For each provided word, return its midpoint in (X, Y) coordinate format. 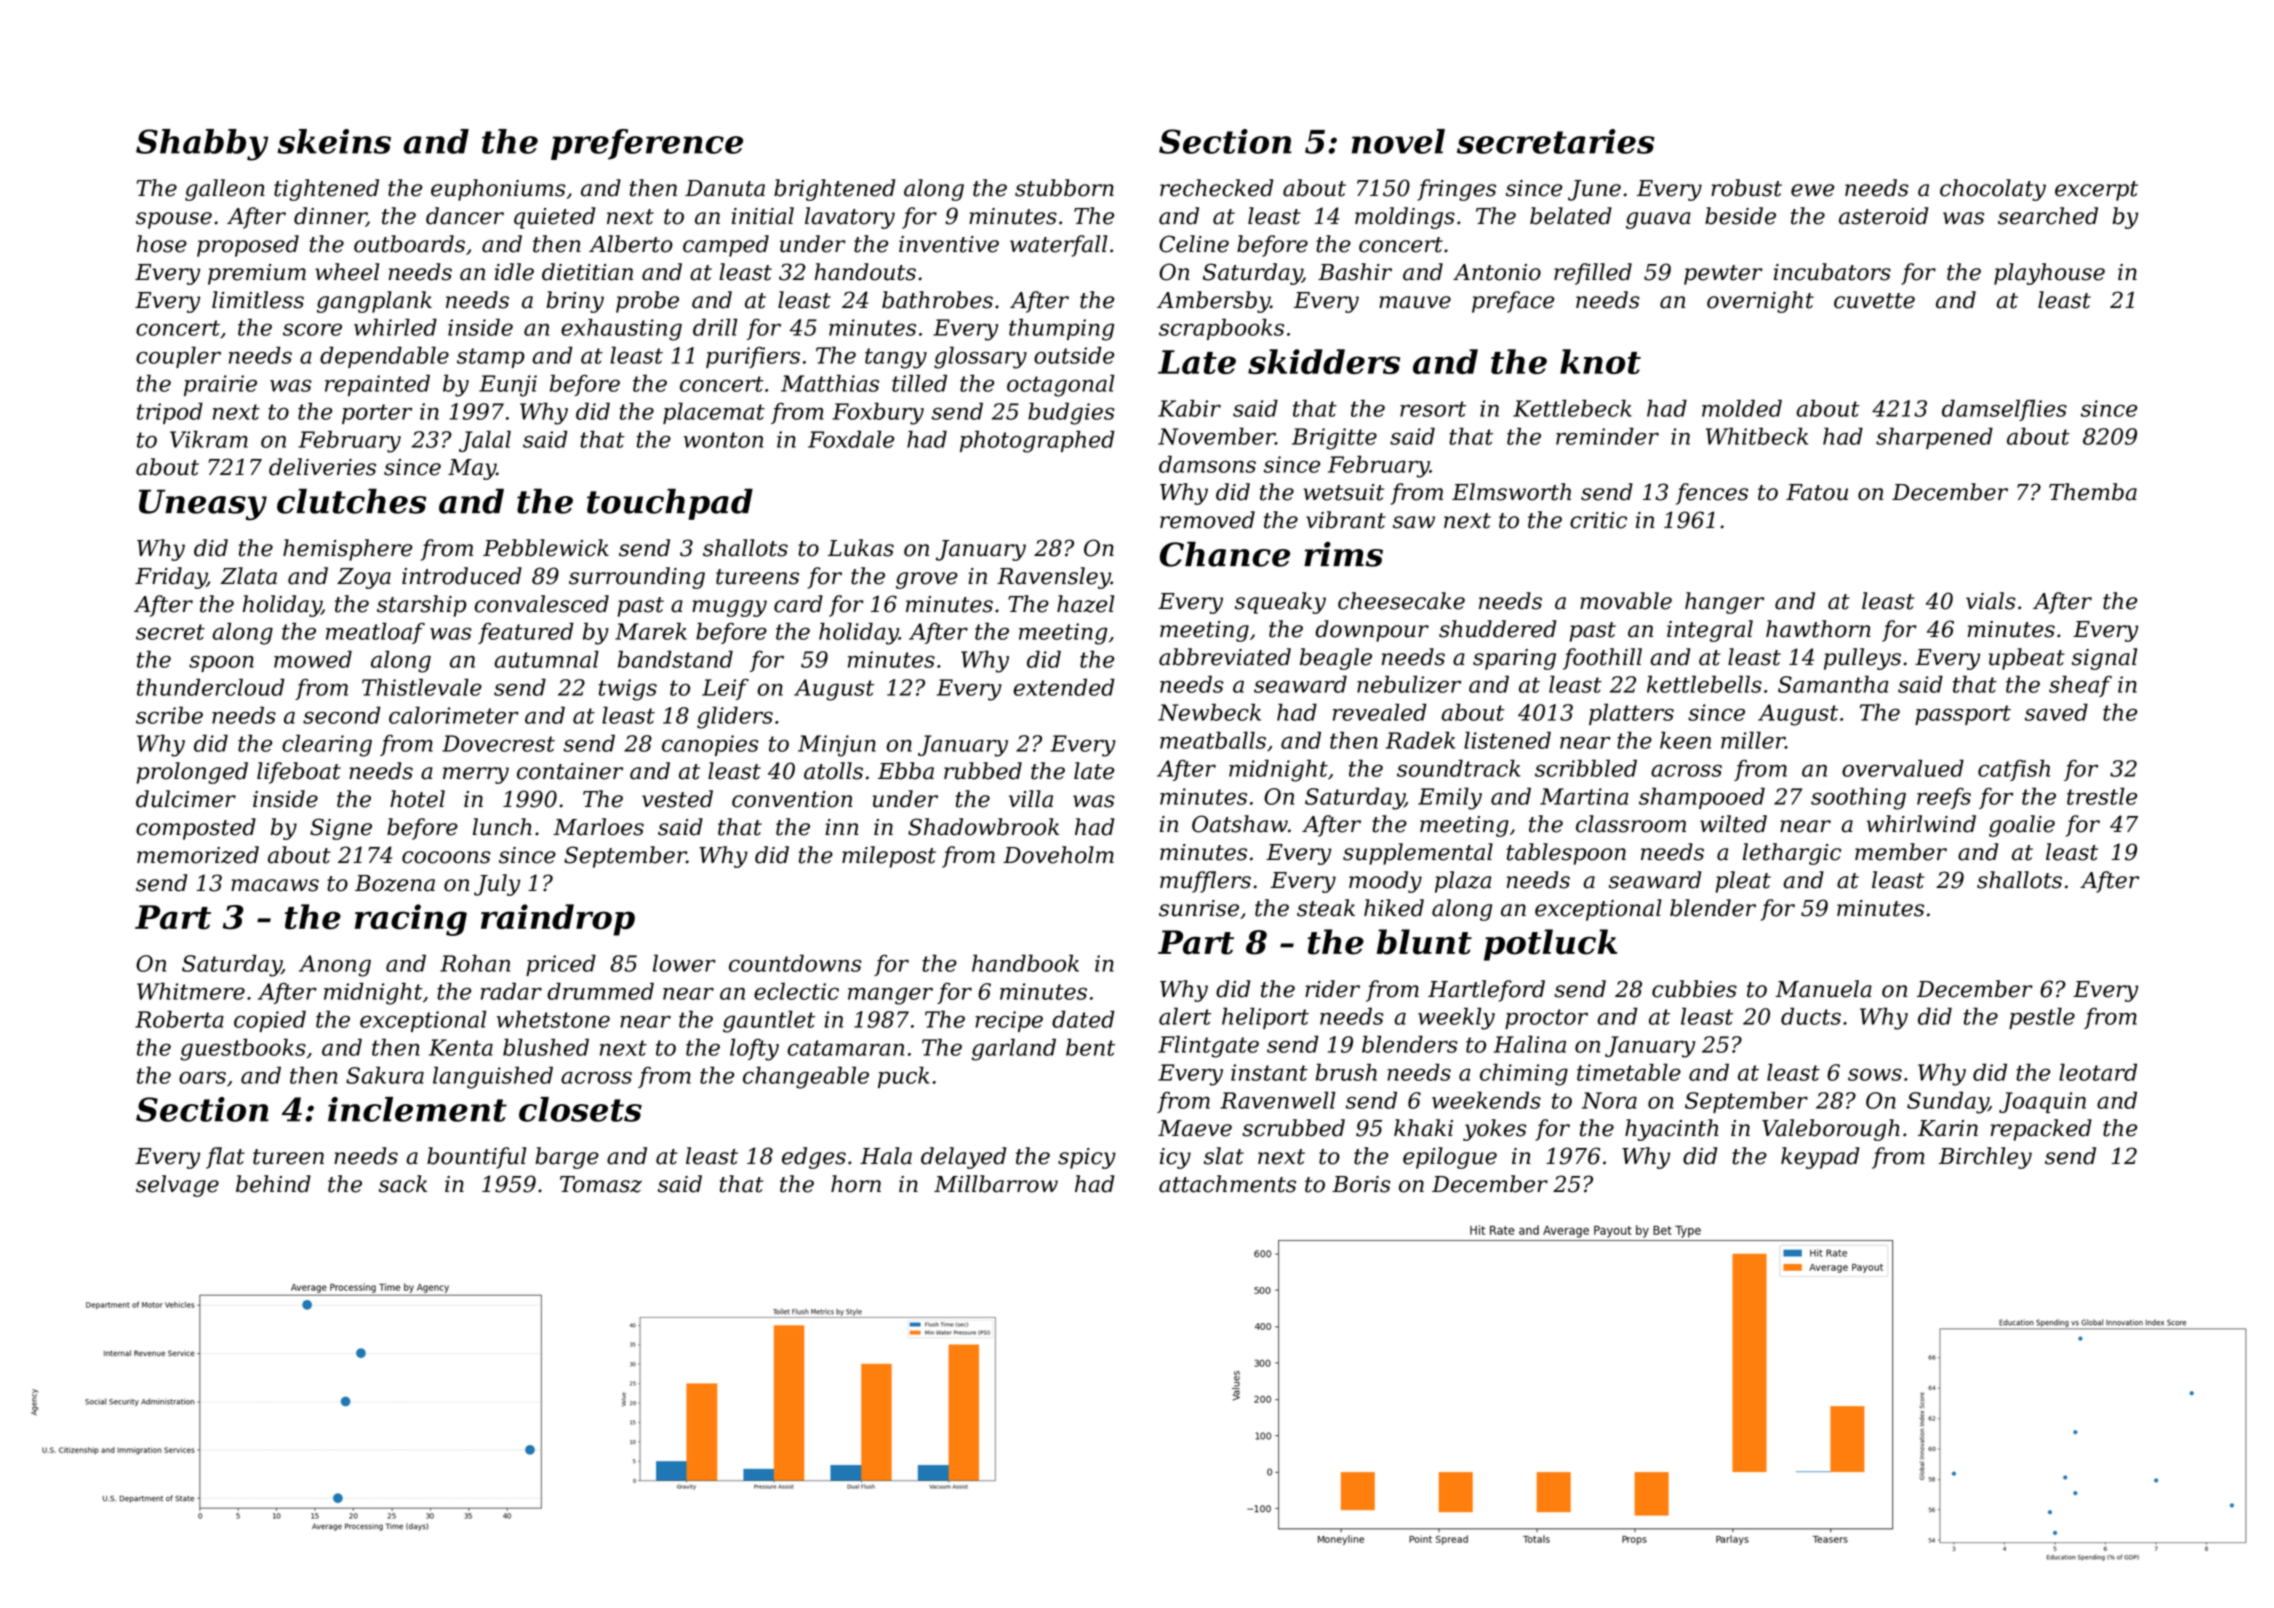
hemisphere (347, 550)
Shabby (202, 145)
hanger (1724, 603)
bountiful (476, 1158)
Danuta (725, 188)
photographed (1037, 441)
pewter (1723, 275)
